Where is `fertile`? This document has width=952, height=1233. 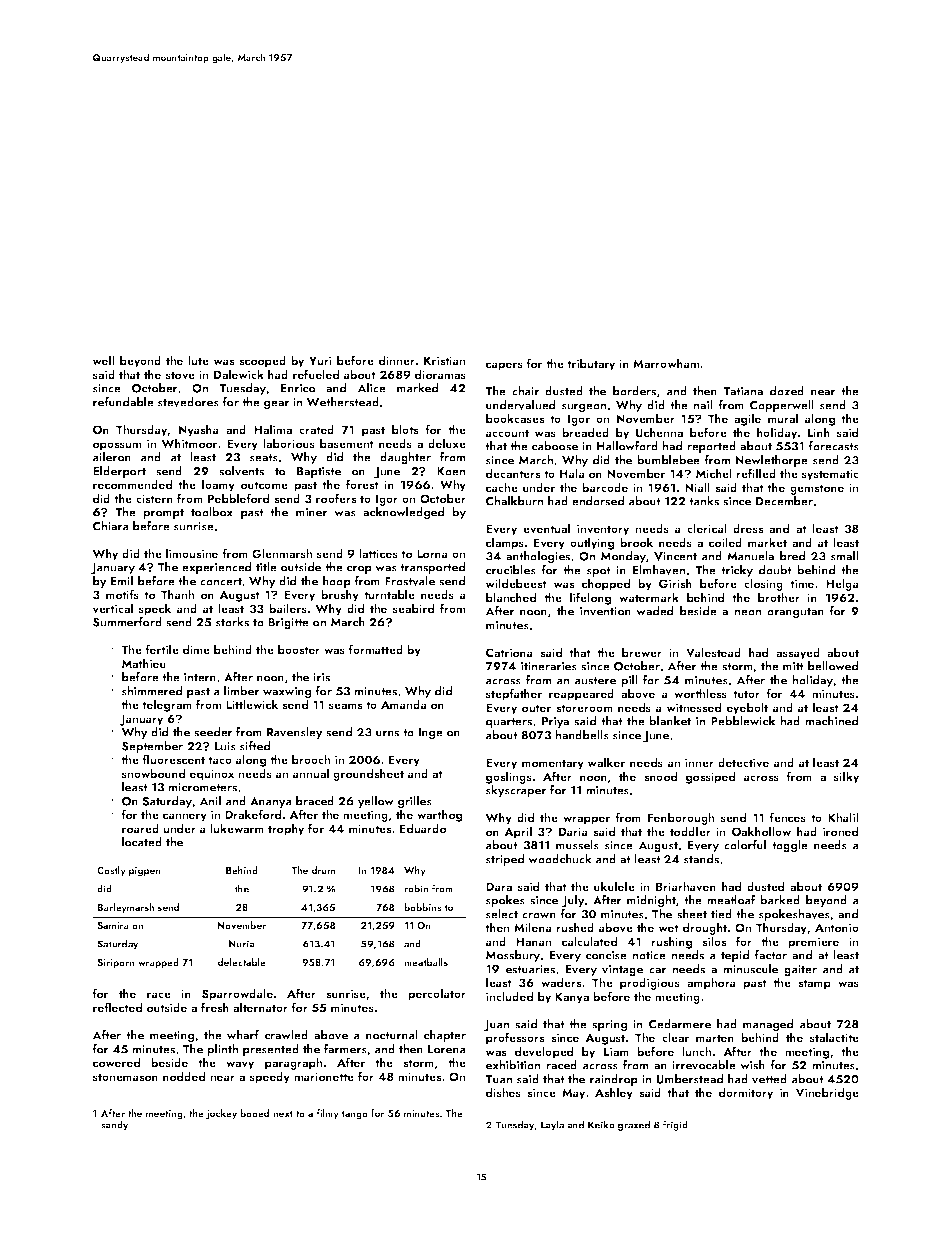 fertile is located at coordinates (162, 649).
